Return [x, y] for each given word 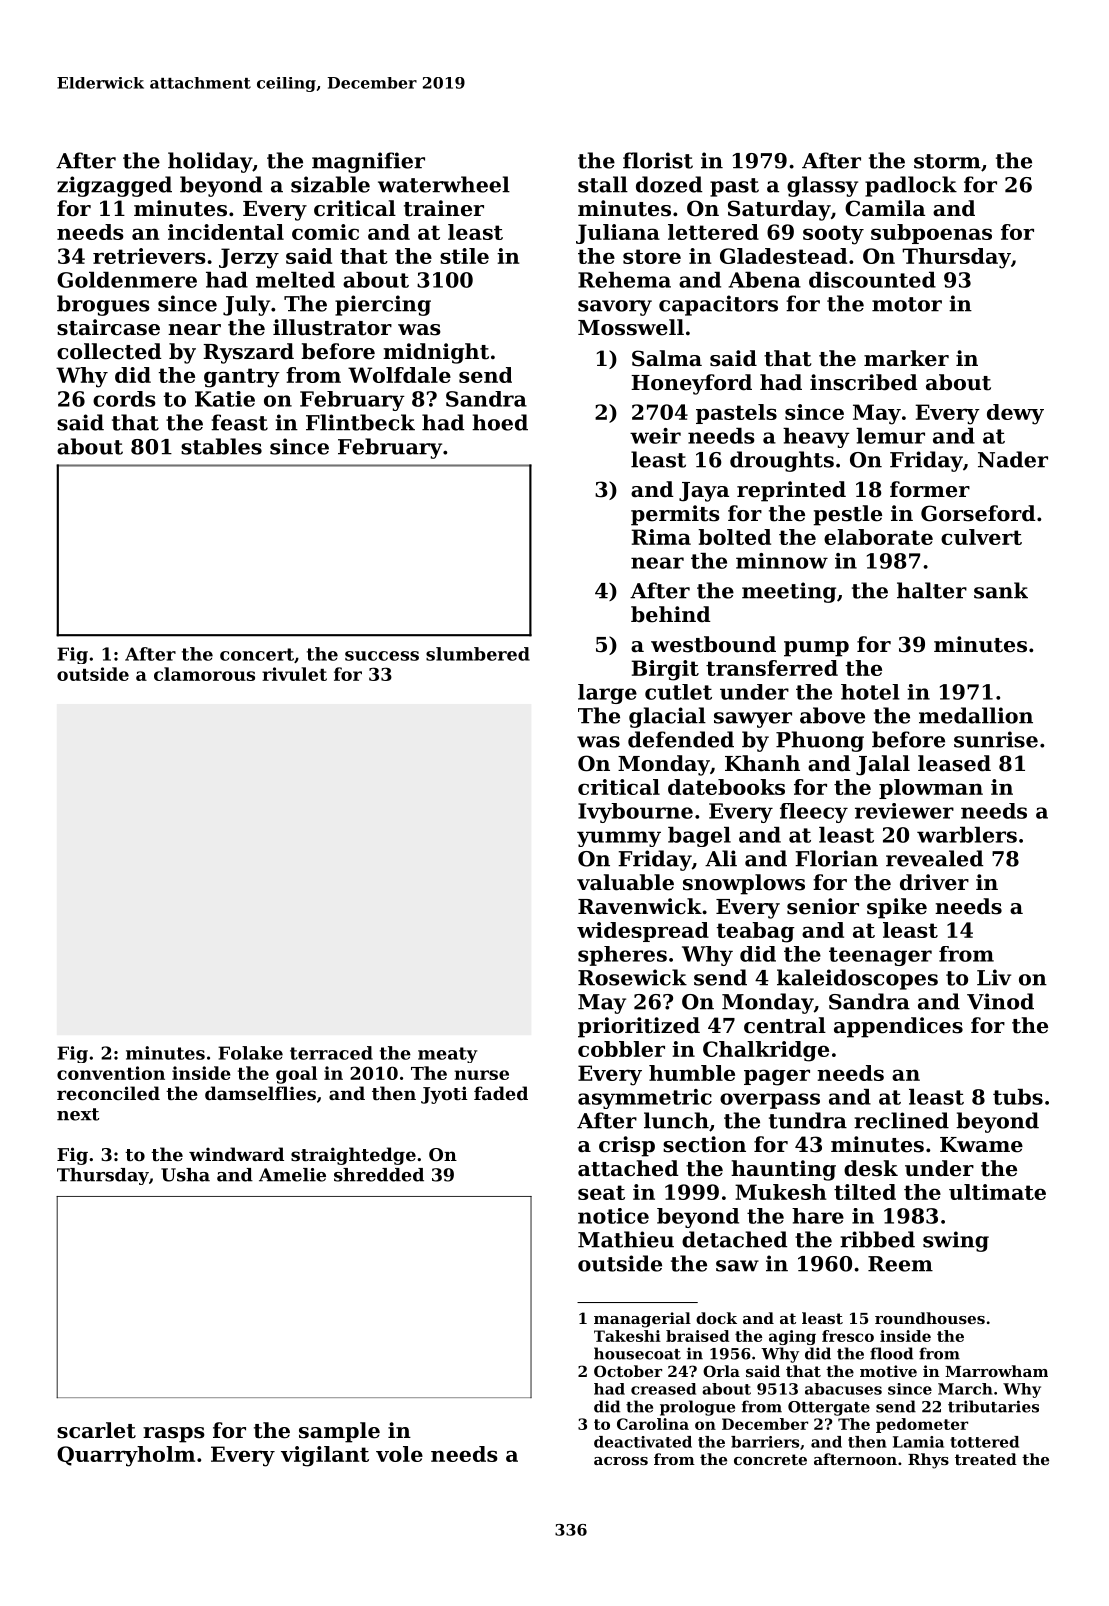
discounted [872, 280]
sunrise [996, 739]
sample [339, 1432]
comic [325, 232]
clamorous [204, 674]
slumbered [478, 654]
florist [658, 160]
